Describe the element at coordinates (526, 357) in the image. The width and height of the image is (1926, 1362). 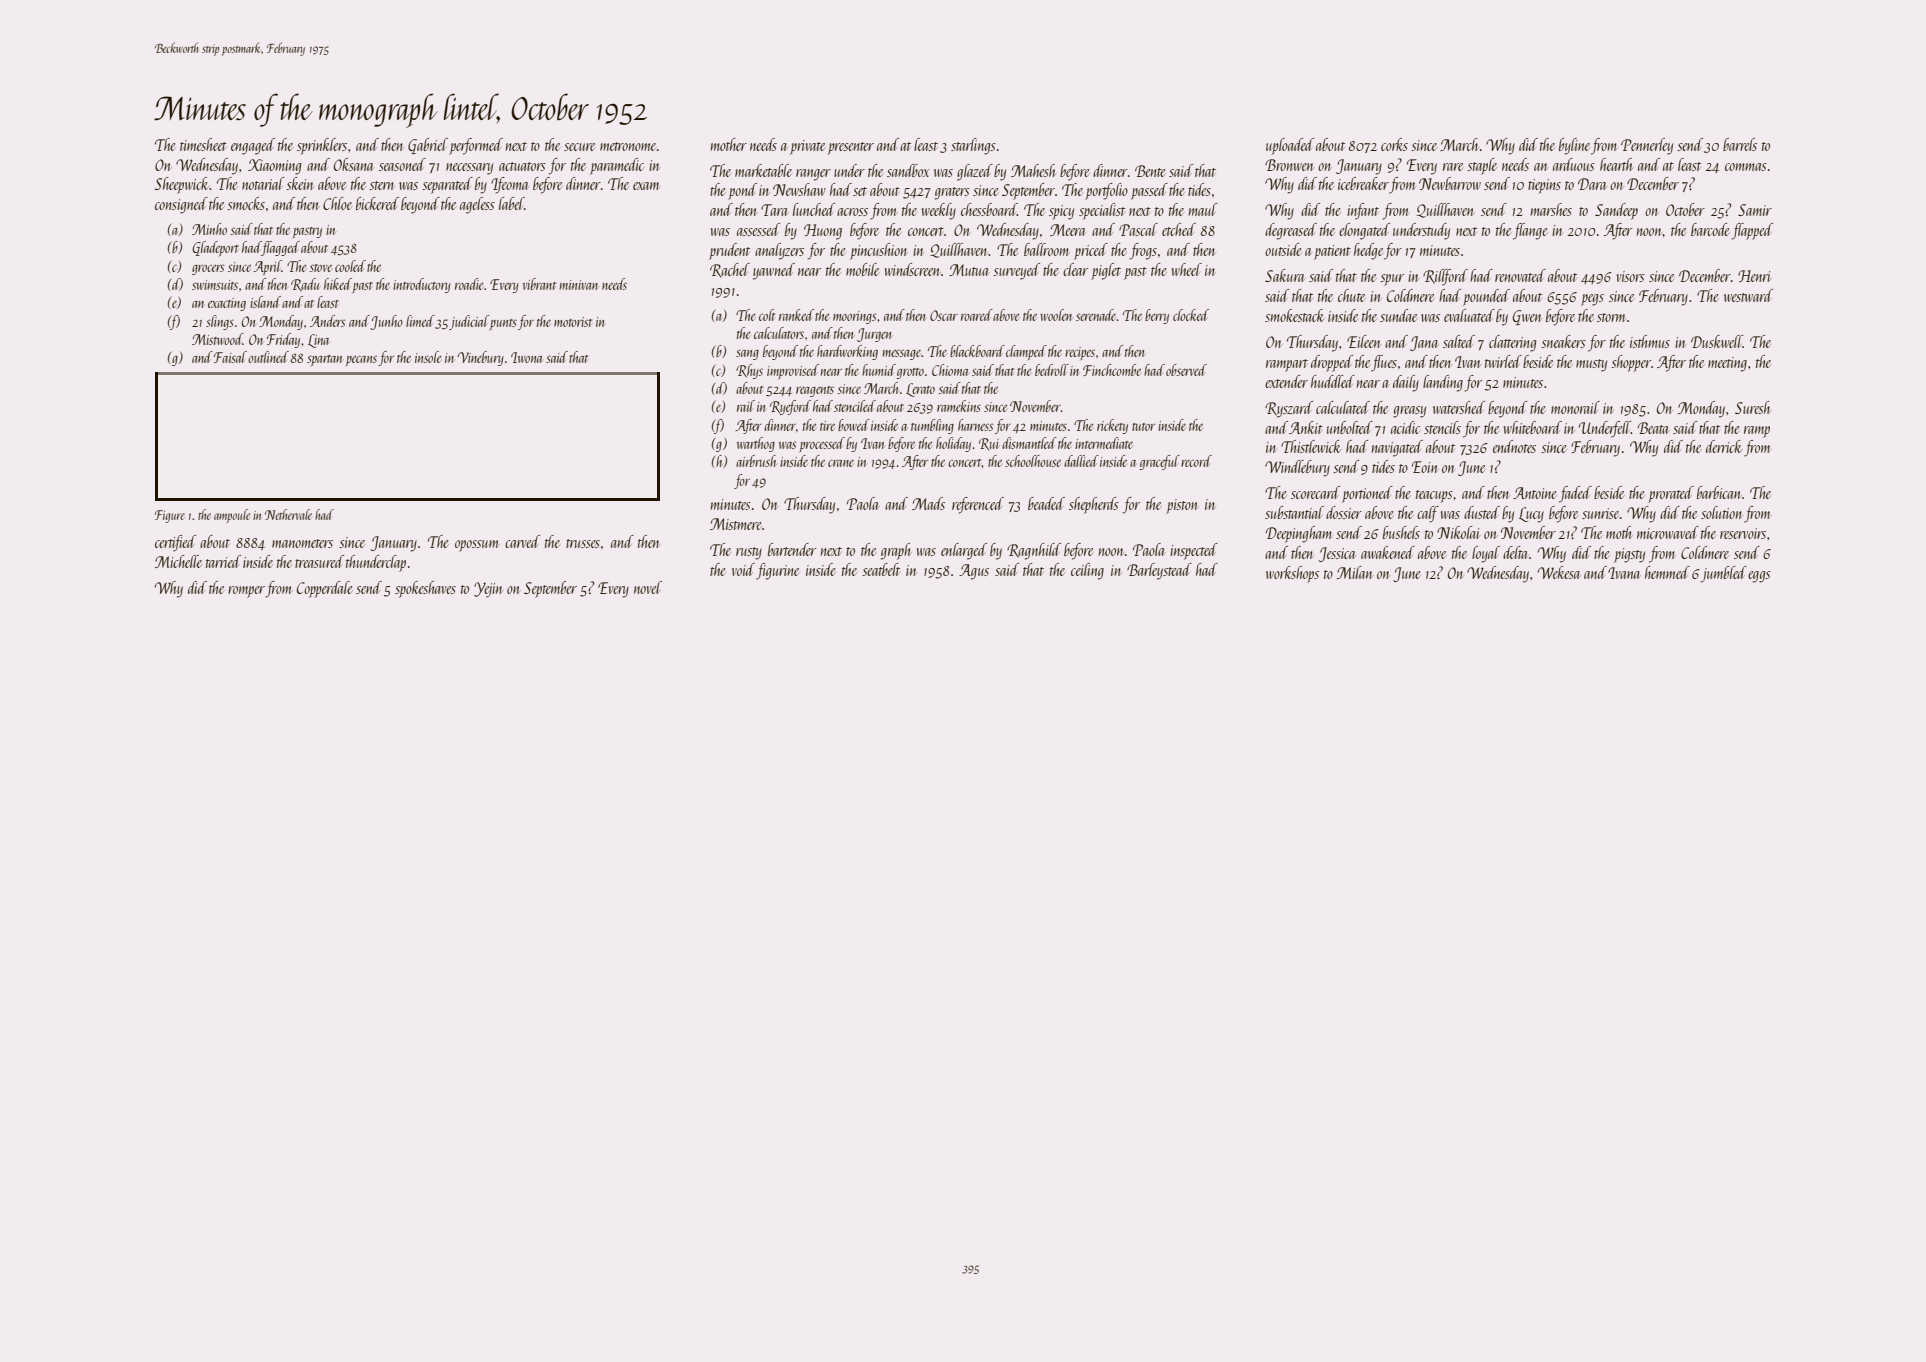
I see `Iwona` at that location.
